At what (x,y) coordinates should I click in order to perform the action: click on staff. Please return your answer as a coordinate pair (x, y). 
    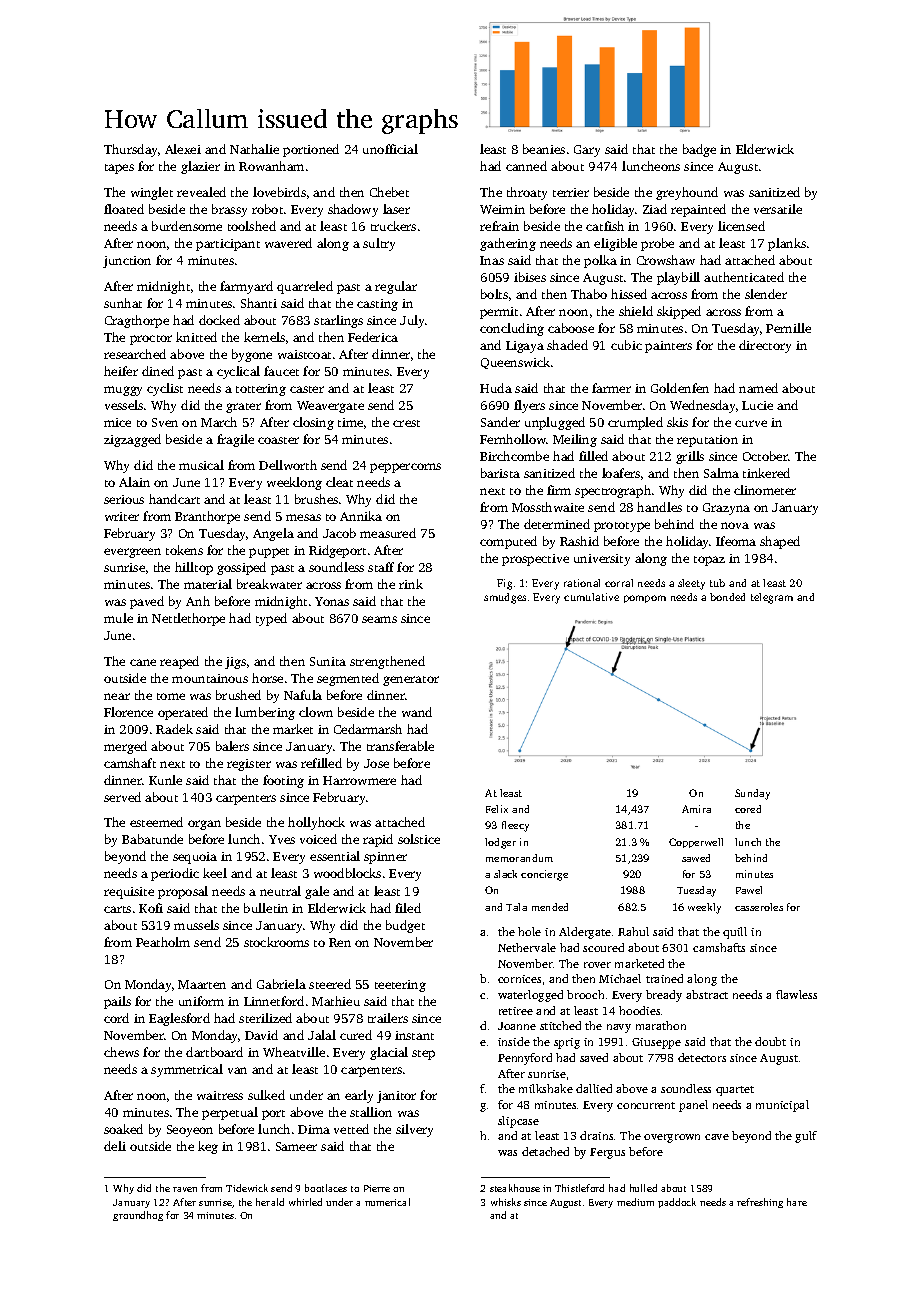
    Looking at the image, I should click on (381, 567).
